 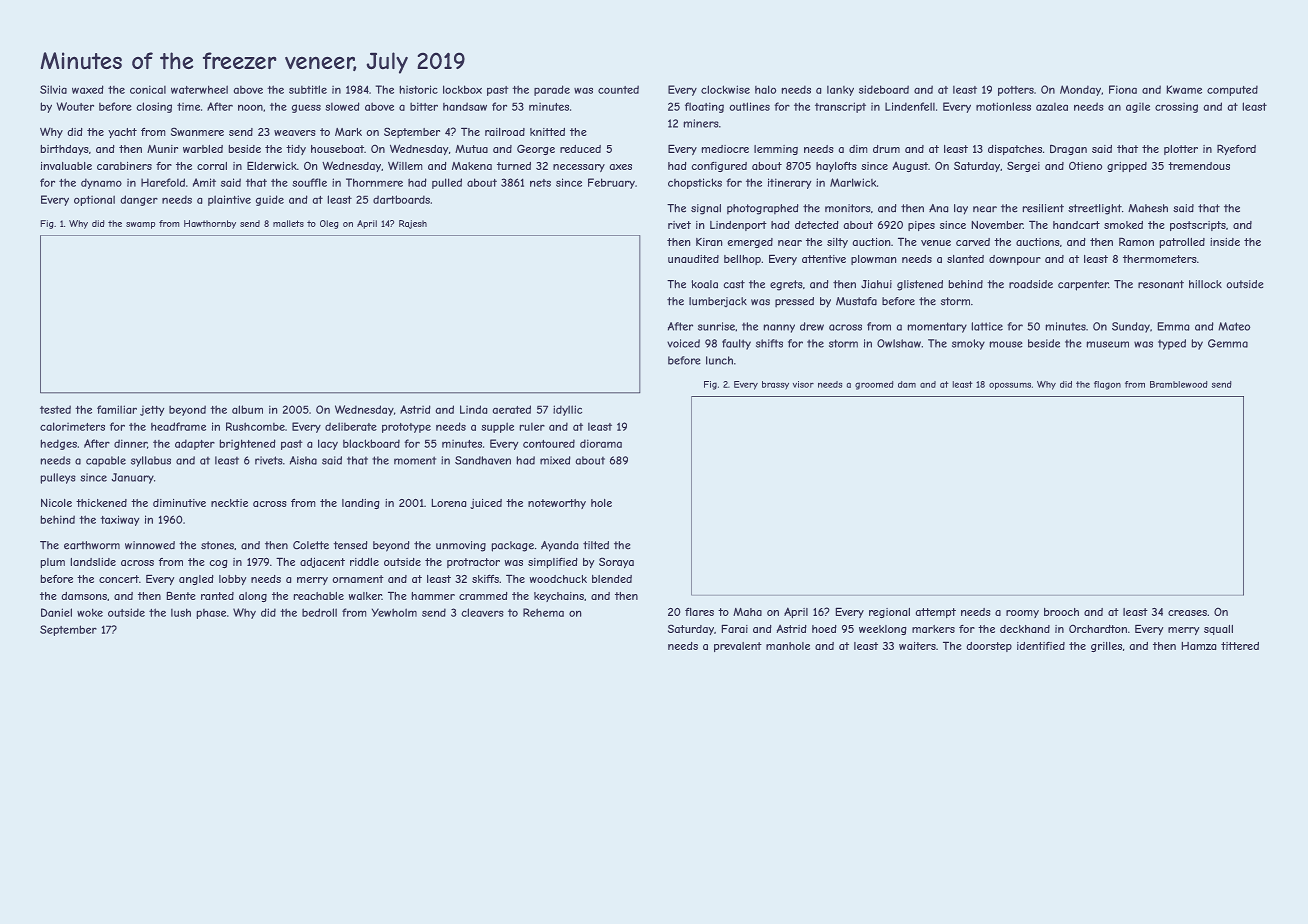 I want to click on lattice, so click(x=987, y=326).
